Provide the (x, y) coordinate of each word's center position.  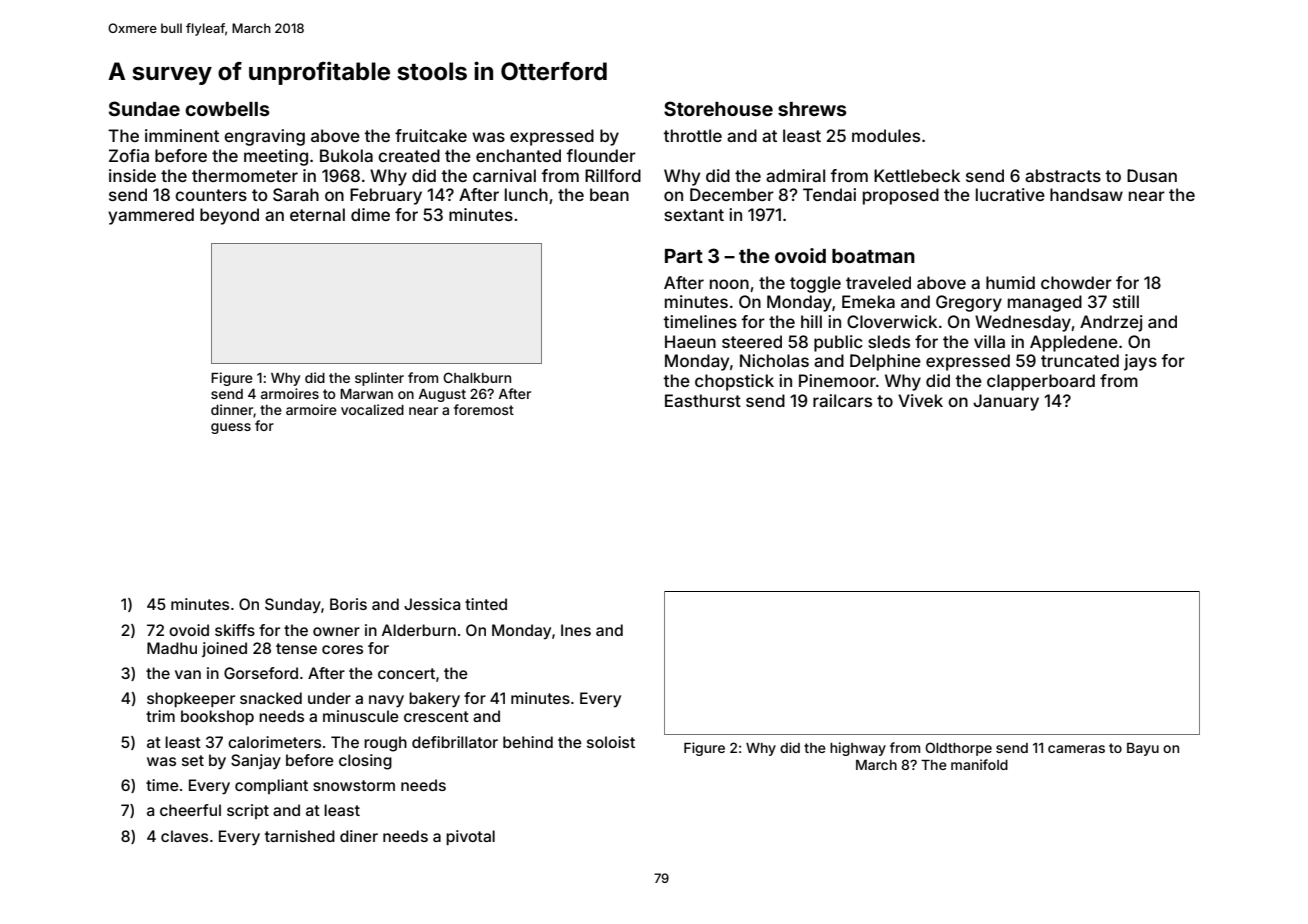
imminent (182, 135)
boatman (873, 256)
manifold (979, 764)
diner (359, 836)
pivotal (470, 837)
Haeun (690, 341)
